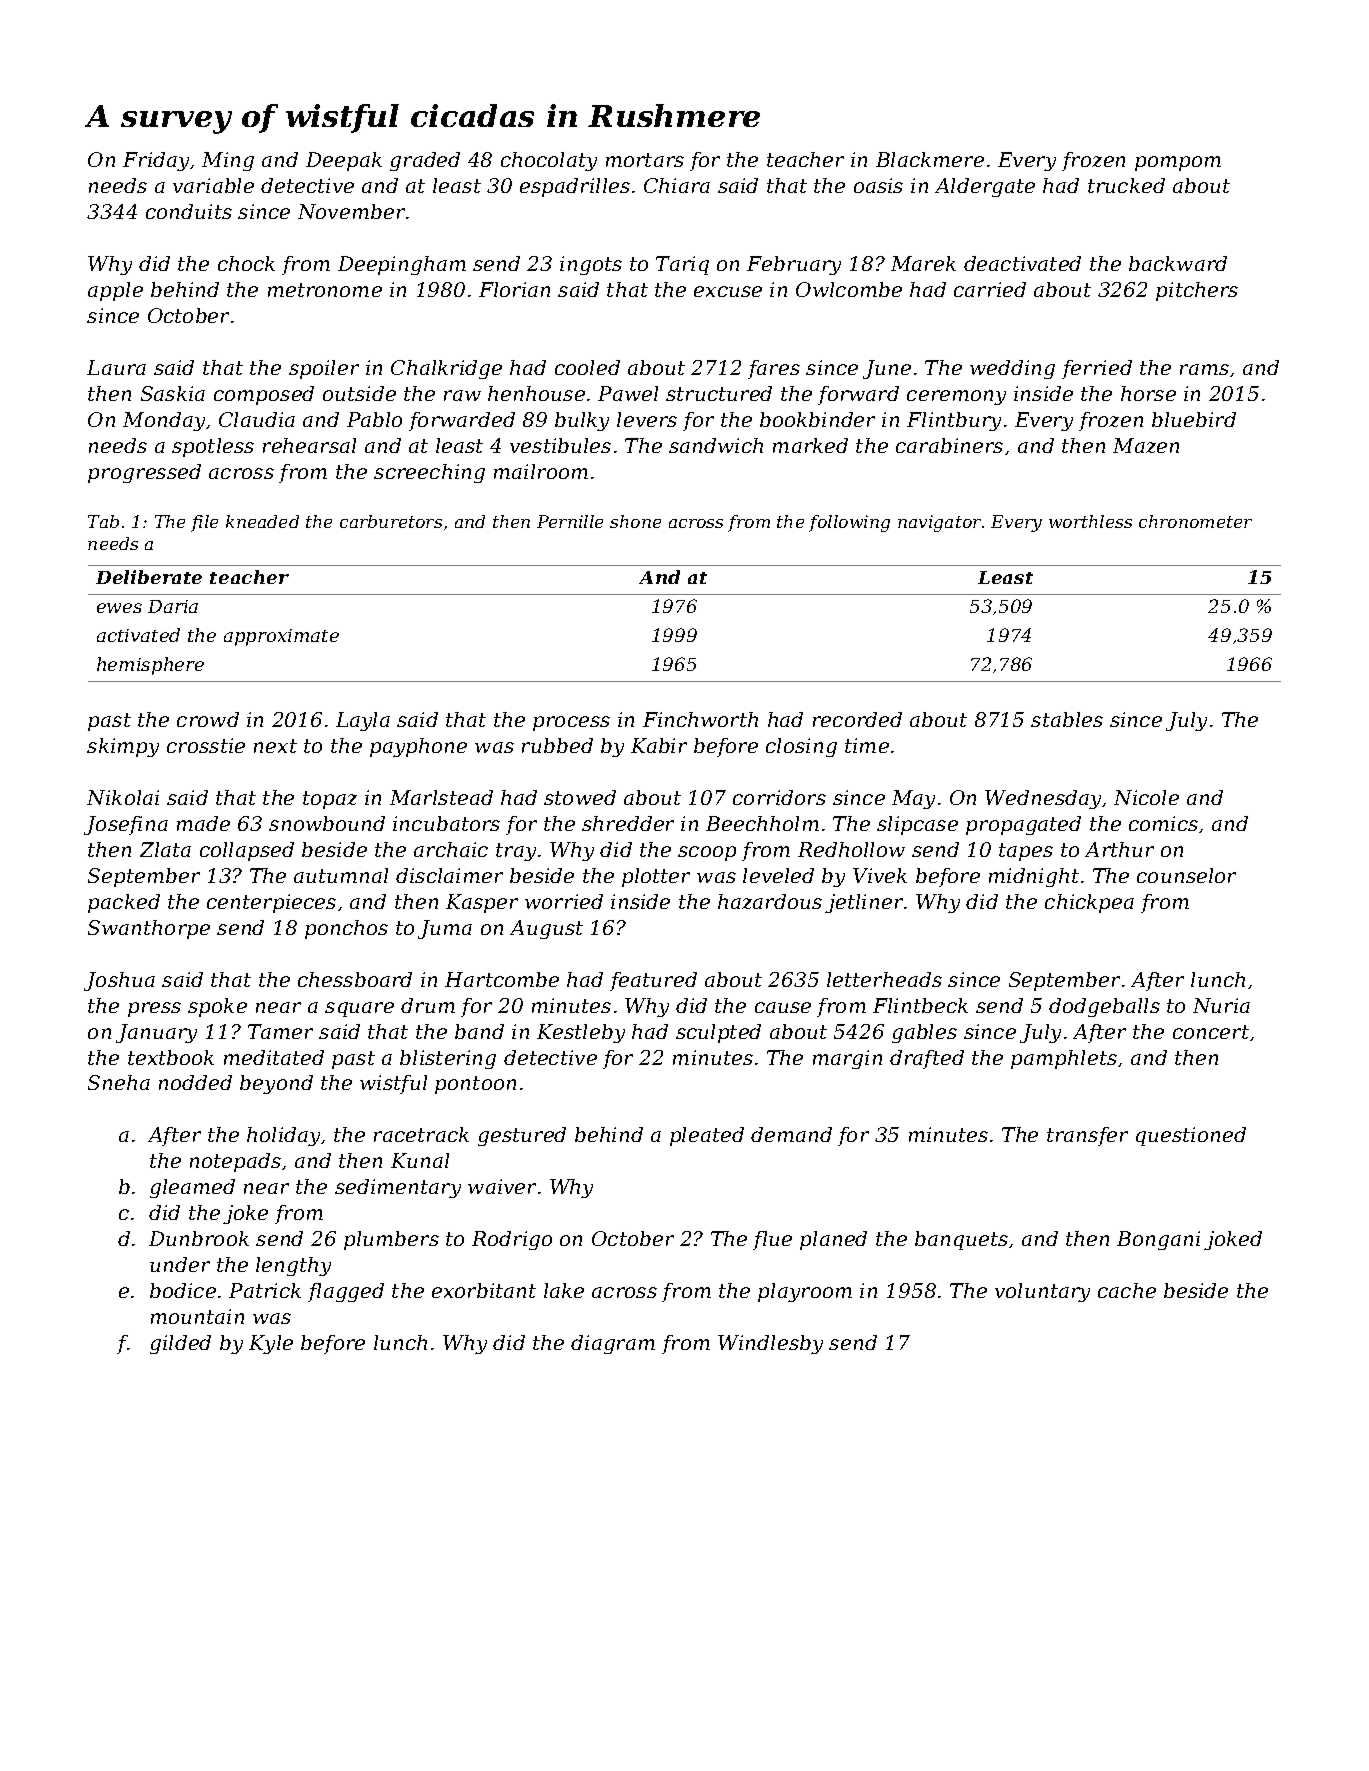 Image resolution: width=1369 pixels, height=1771 pixels. Describe the element at coordinates (1186, 875) in the screenshot. I see `counselor` at that location.
